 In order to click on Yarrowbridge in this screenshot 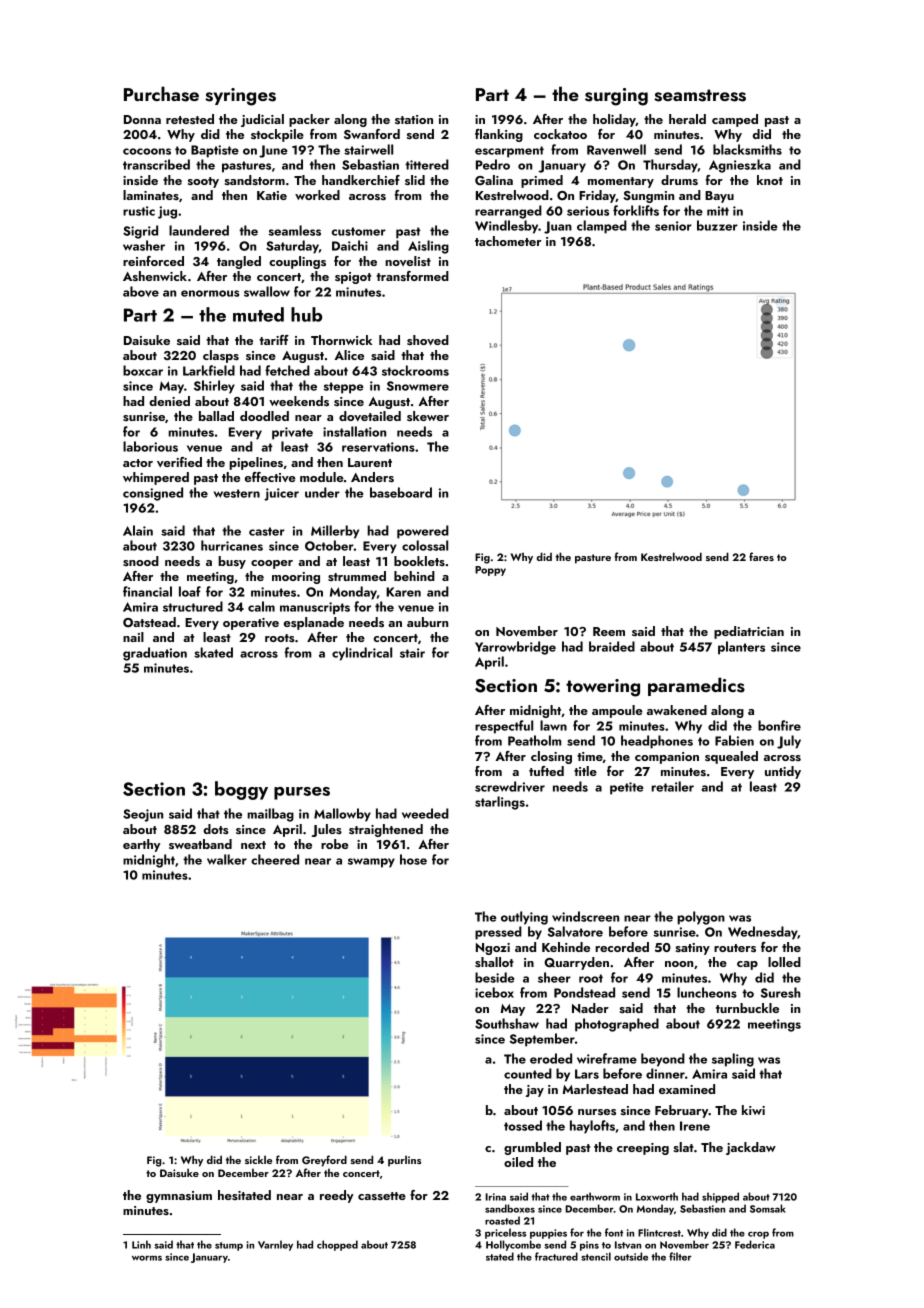, I will do `click(515, 648)`.
